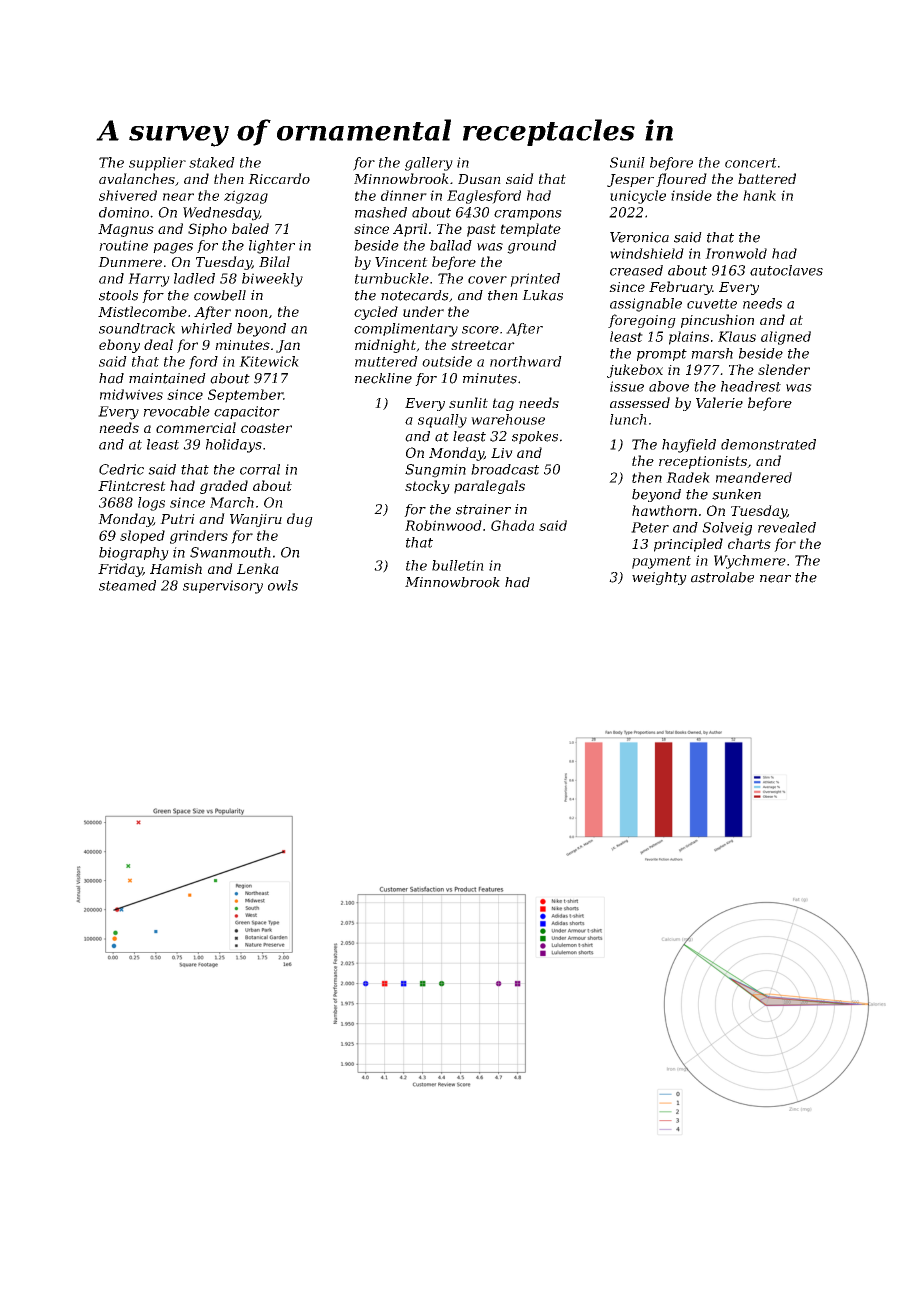 The image size is (924, 1308). Describe the element at coordinates (157, 164) in the document. I see `supplier` at that location.
